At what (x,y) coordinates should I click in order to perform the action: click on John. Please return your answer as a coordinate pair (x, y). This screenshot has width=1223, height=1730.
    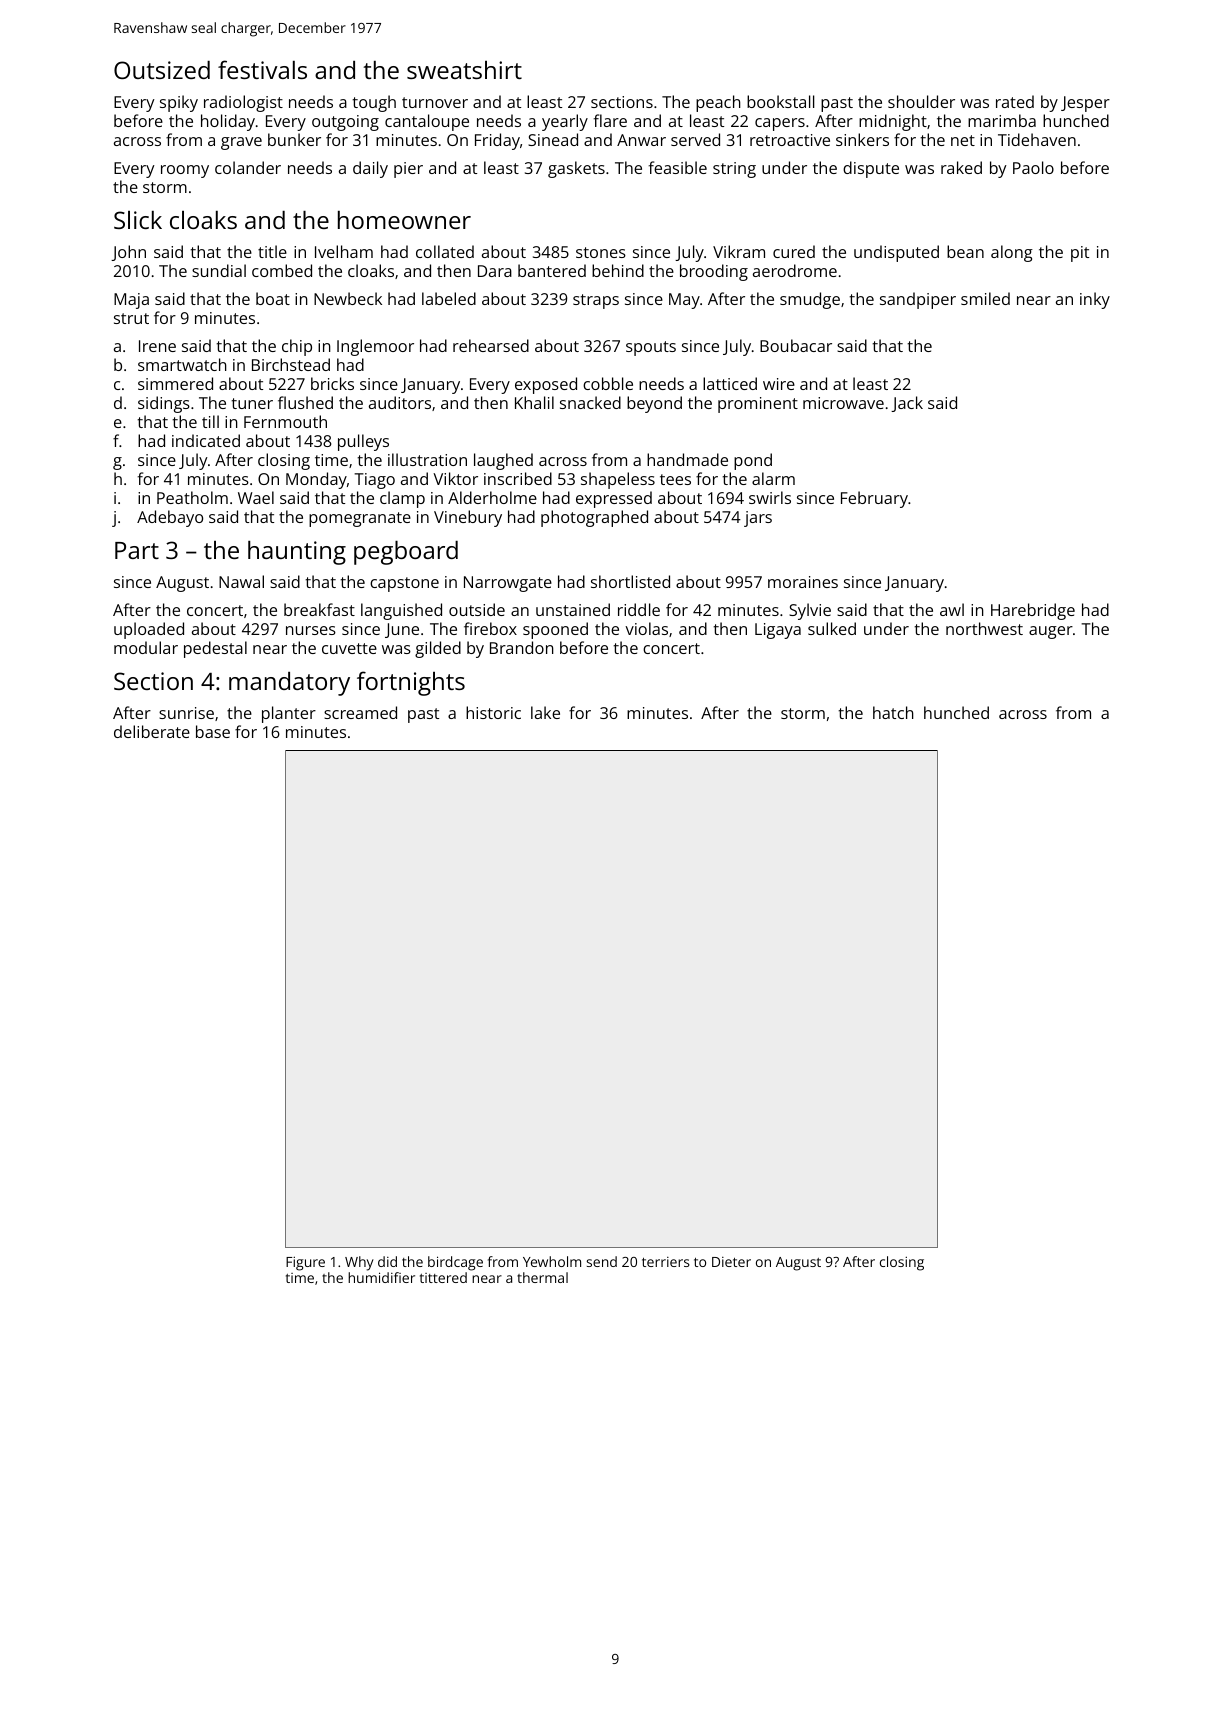
    Looking at the image, I should click on (128, 253).
